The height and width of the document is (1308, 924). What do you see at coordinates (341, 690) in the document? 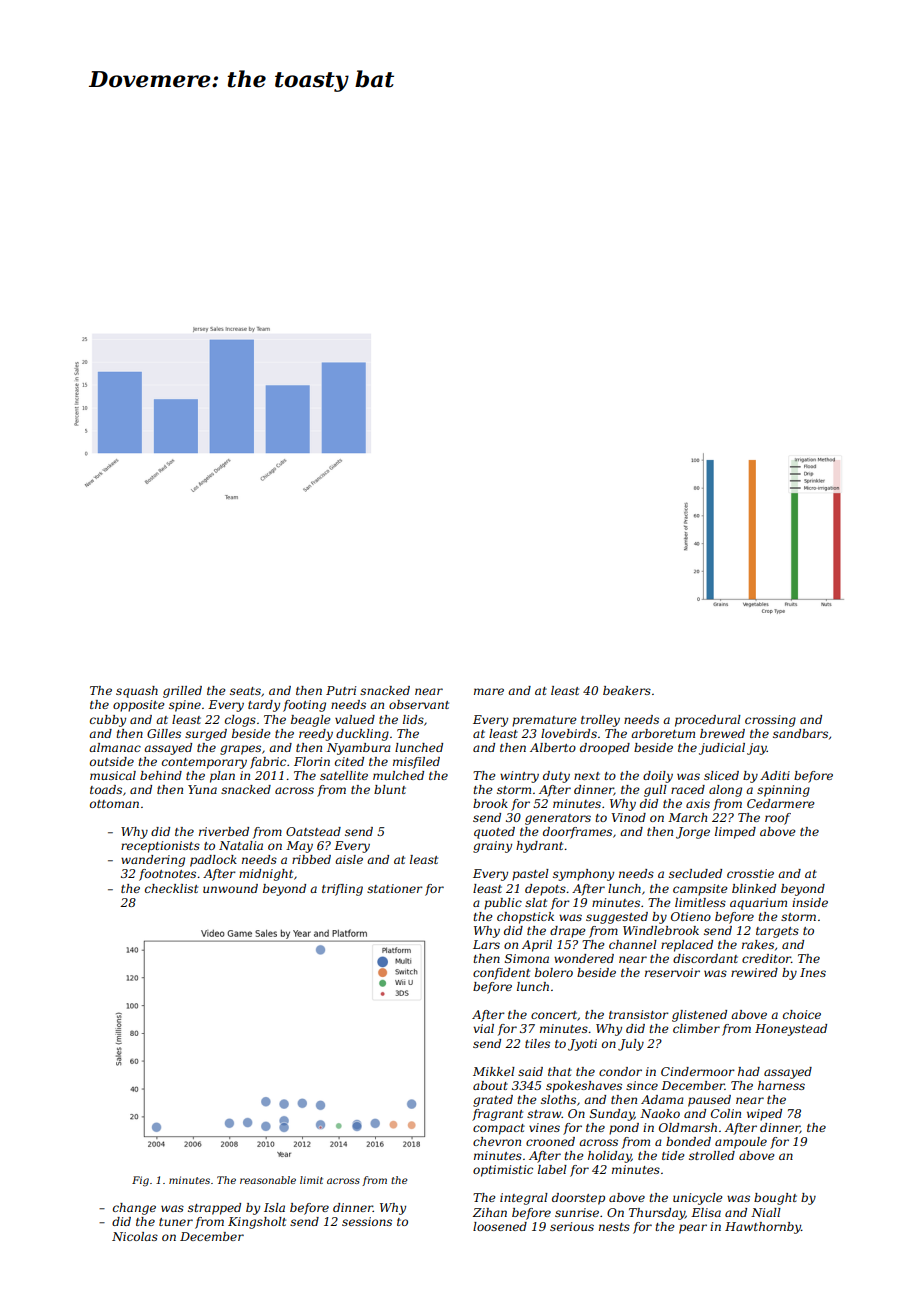
I see `Putri` at bounding box center [341, 690].
